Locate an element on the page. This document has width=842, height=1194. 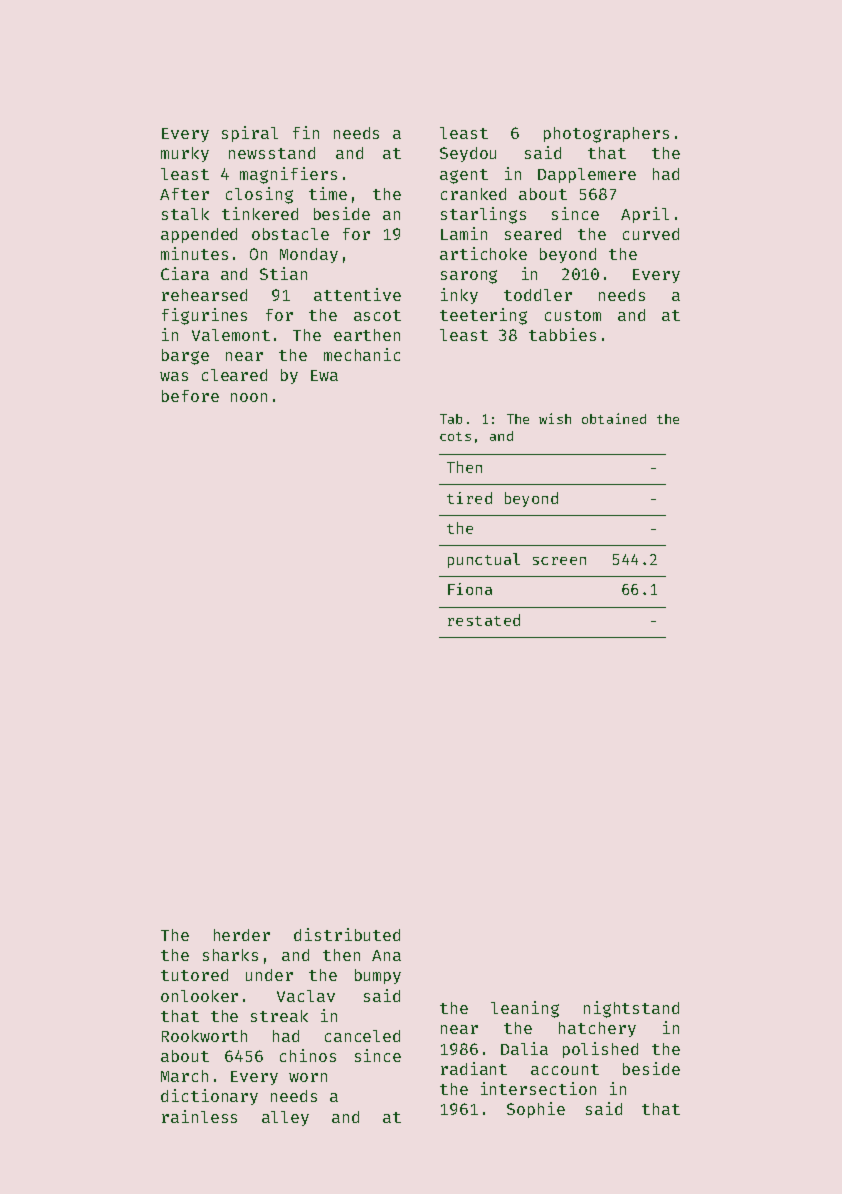
murky is located at coordinates (185, 154).
